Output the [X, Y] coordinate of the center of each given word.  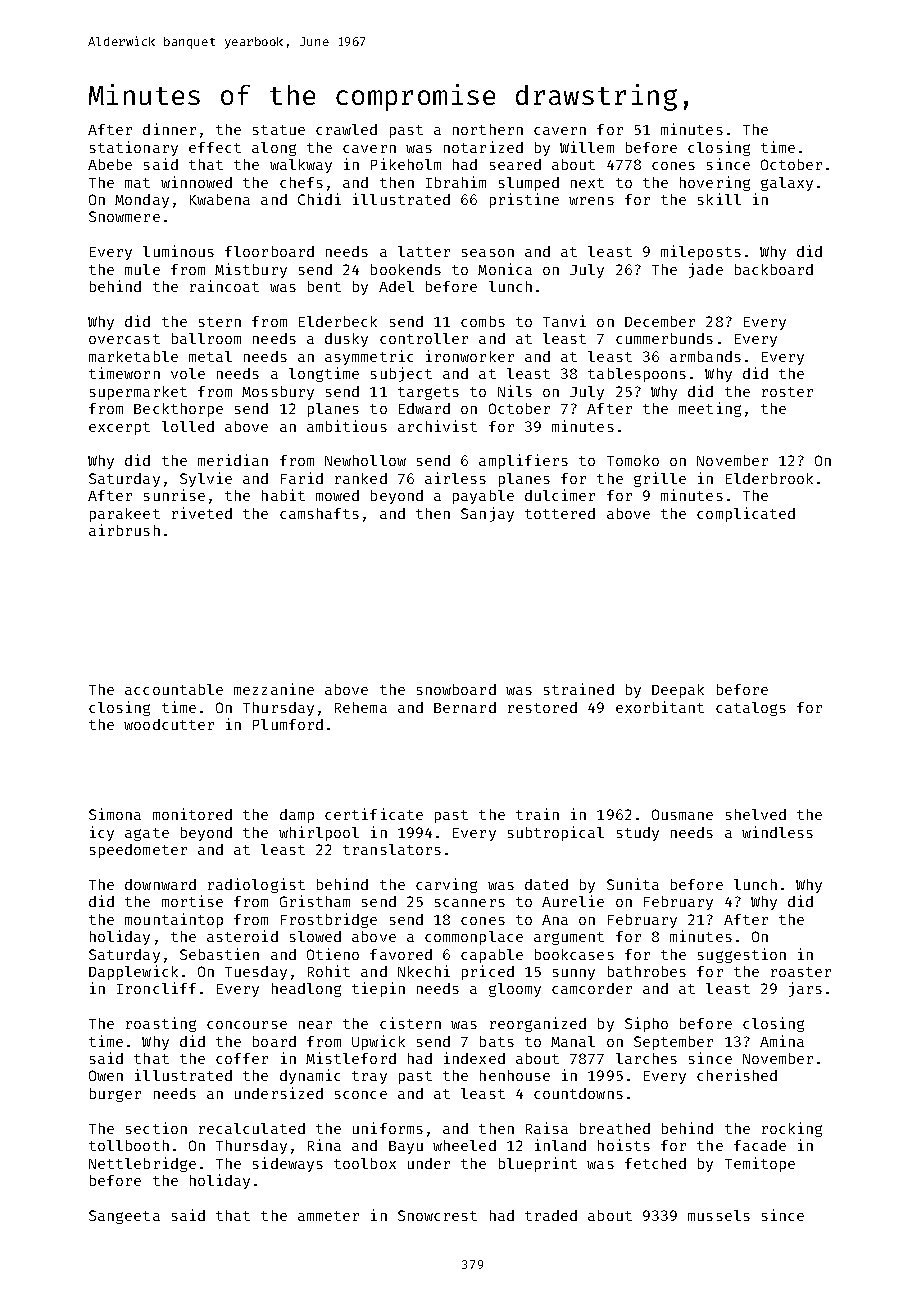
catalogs [751, 709]
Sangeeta [124, 1217]
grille [660, 479]
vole [188, 373]
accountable [174, 689]
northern [488, 129]
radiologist [256, 885]
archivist [437, 426]
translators [392, 849]
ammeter [328, 1216]
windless [777, 832]
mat [137, 183]
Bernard [465, 707]
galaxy [787, 184]
